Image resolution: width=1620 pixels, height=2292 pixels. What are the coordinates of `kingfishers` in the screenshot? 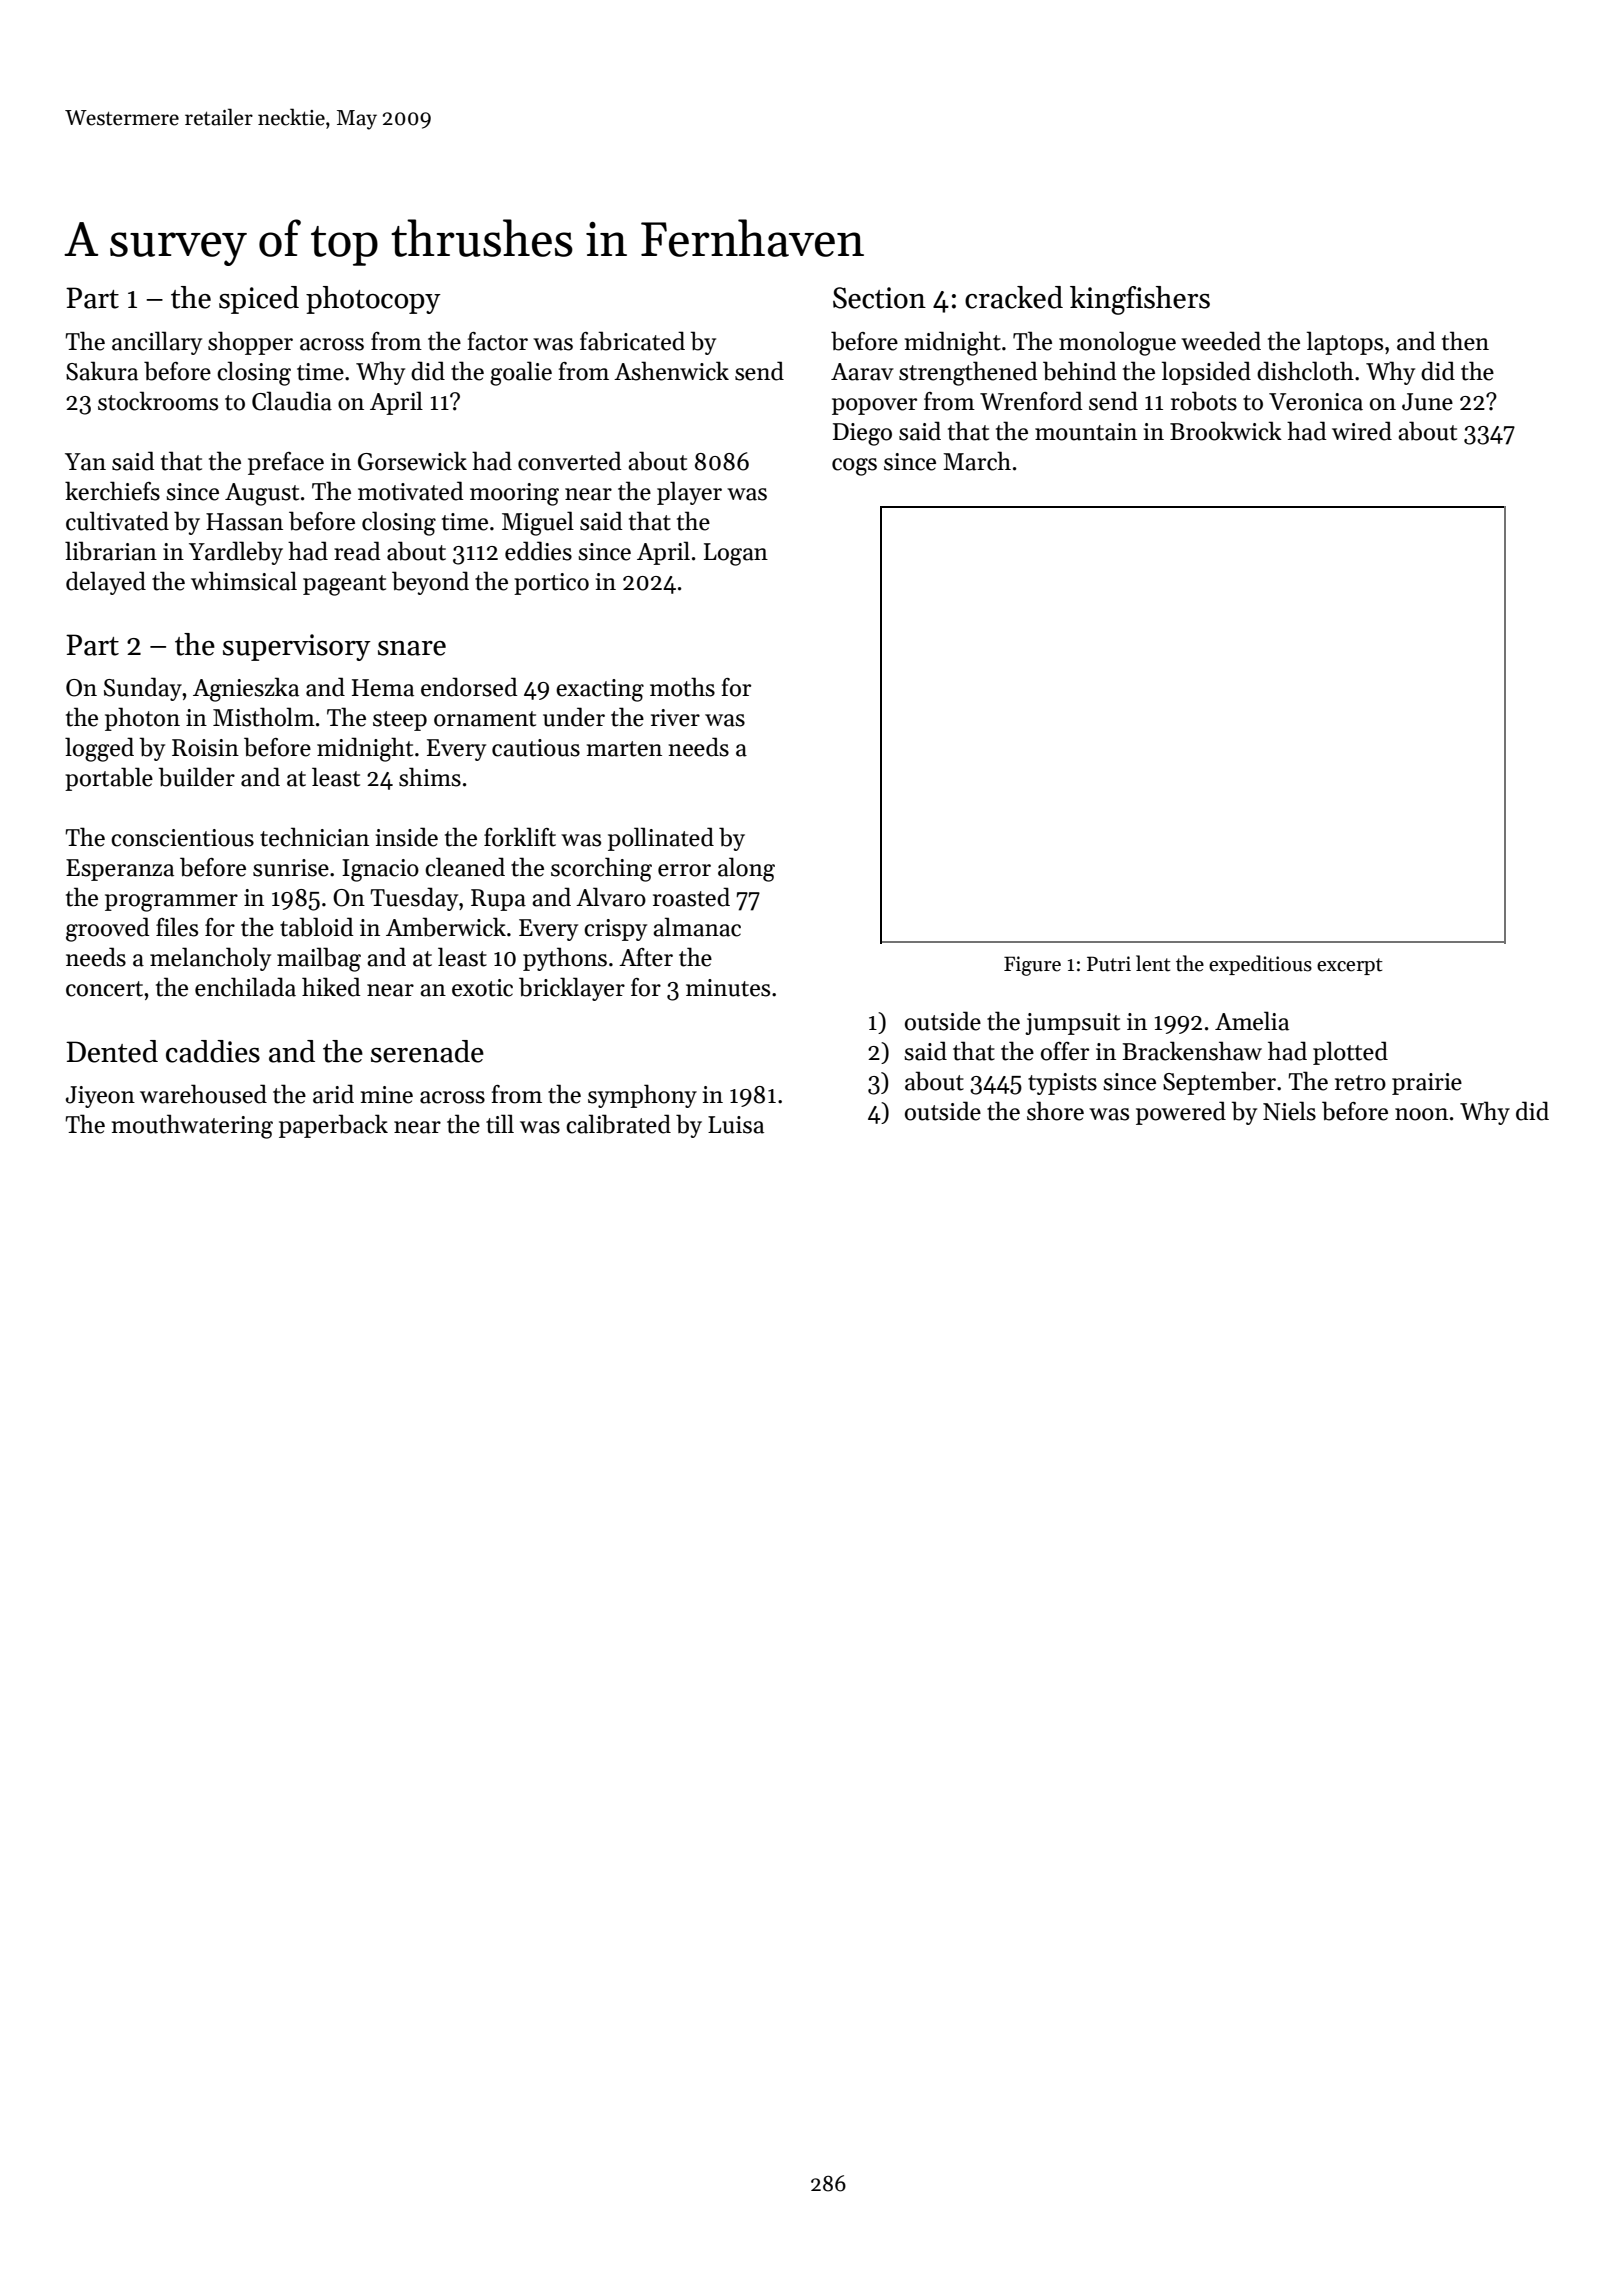 It's located at (1140, 300).
